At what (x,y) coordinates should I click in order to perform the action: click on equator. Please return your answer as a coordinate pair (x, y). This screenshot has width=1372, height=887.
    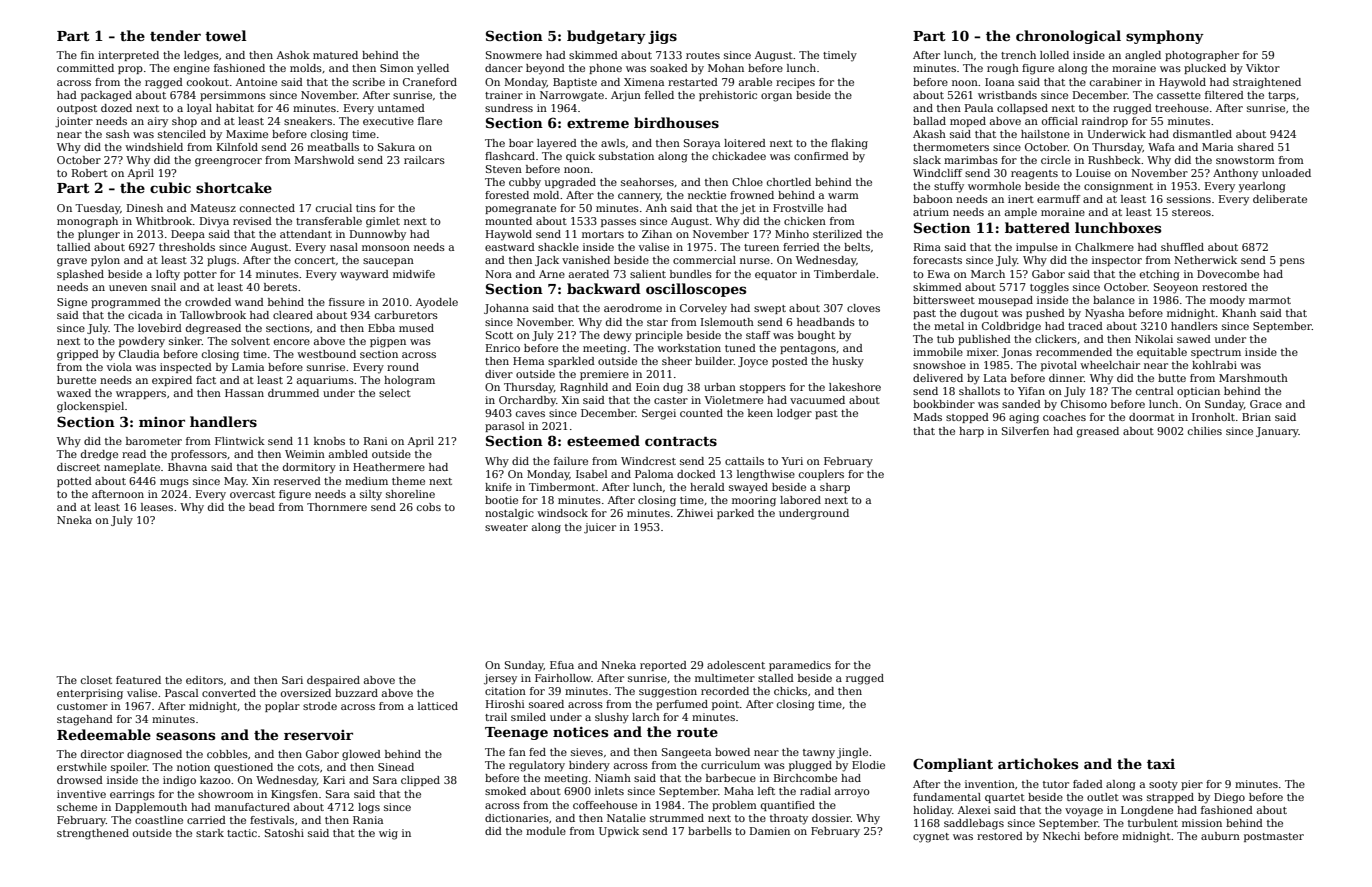
    Looking at the image, I should click on (776, 275).
